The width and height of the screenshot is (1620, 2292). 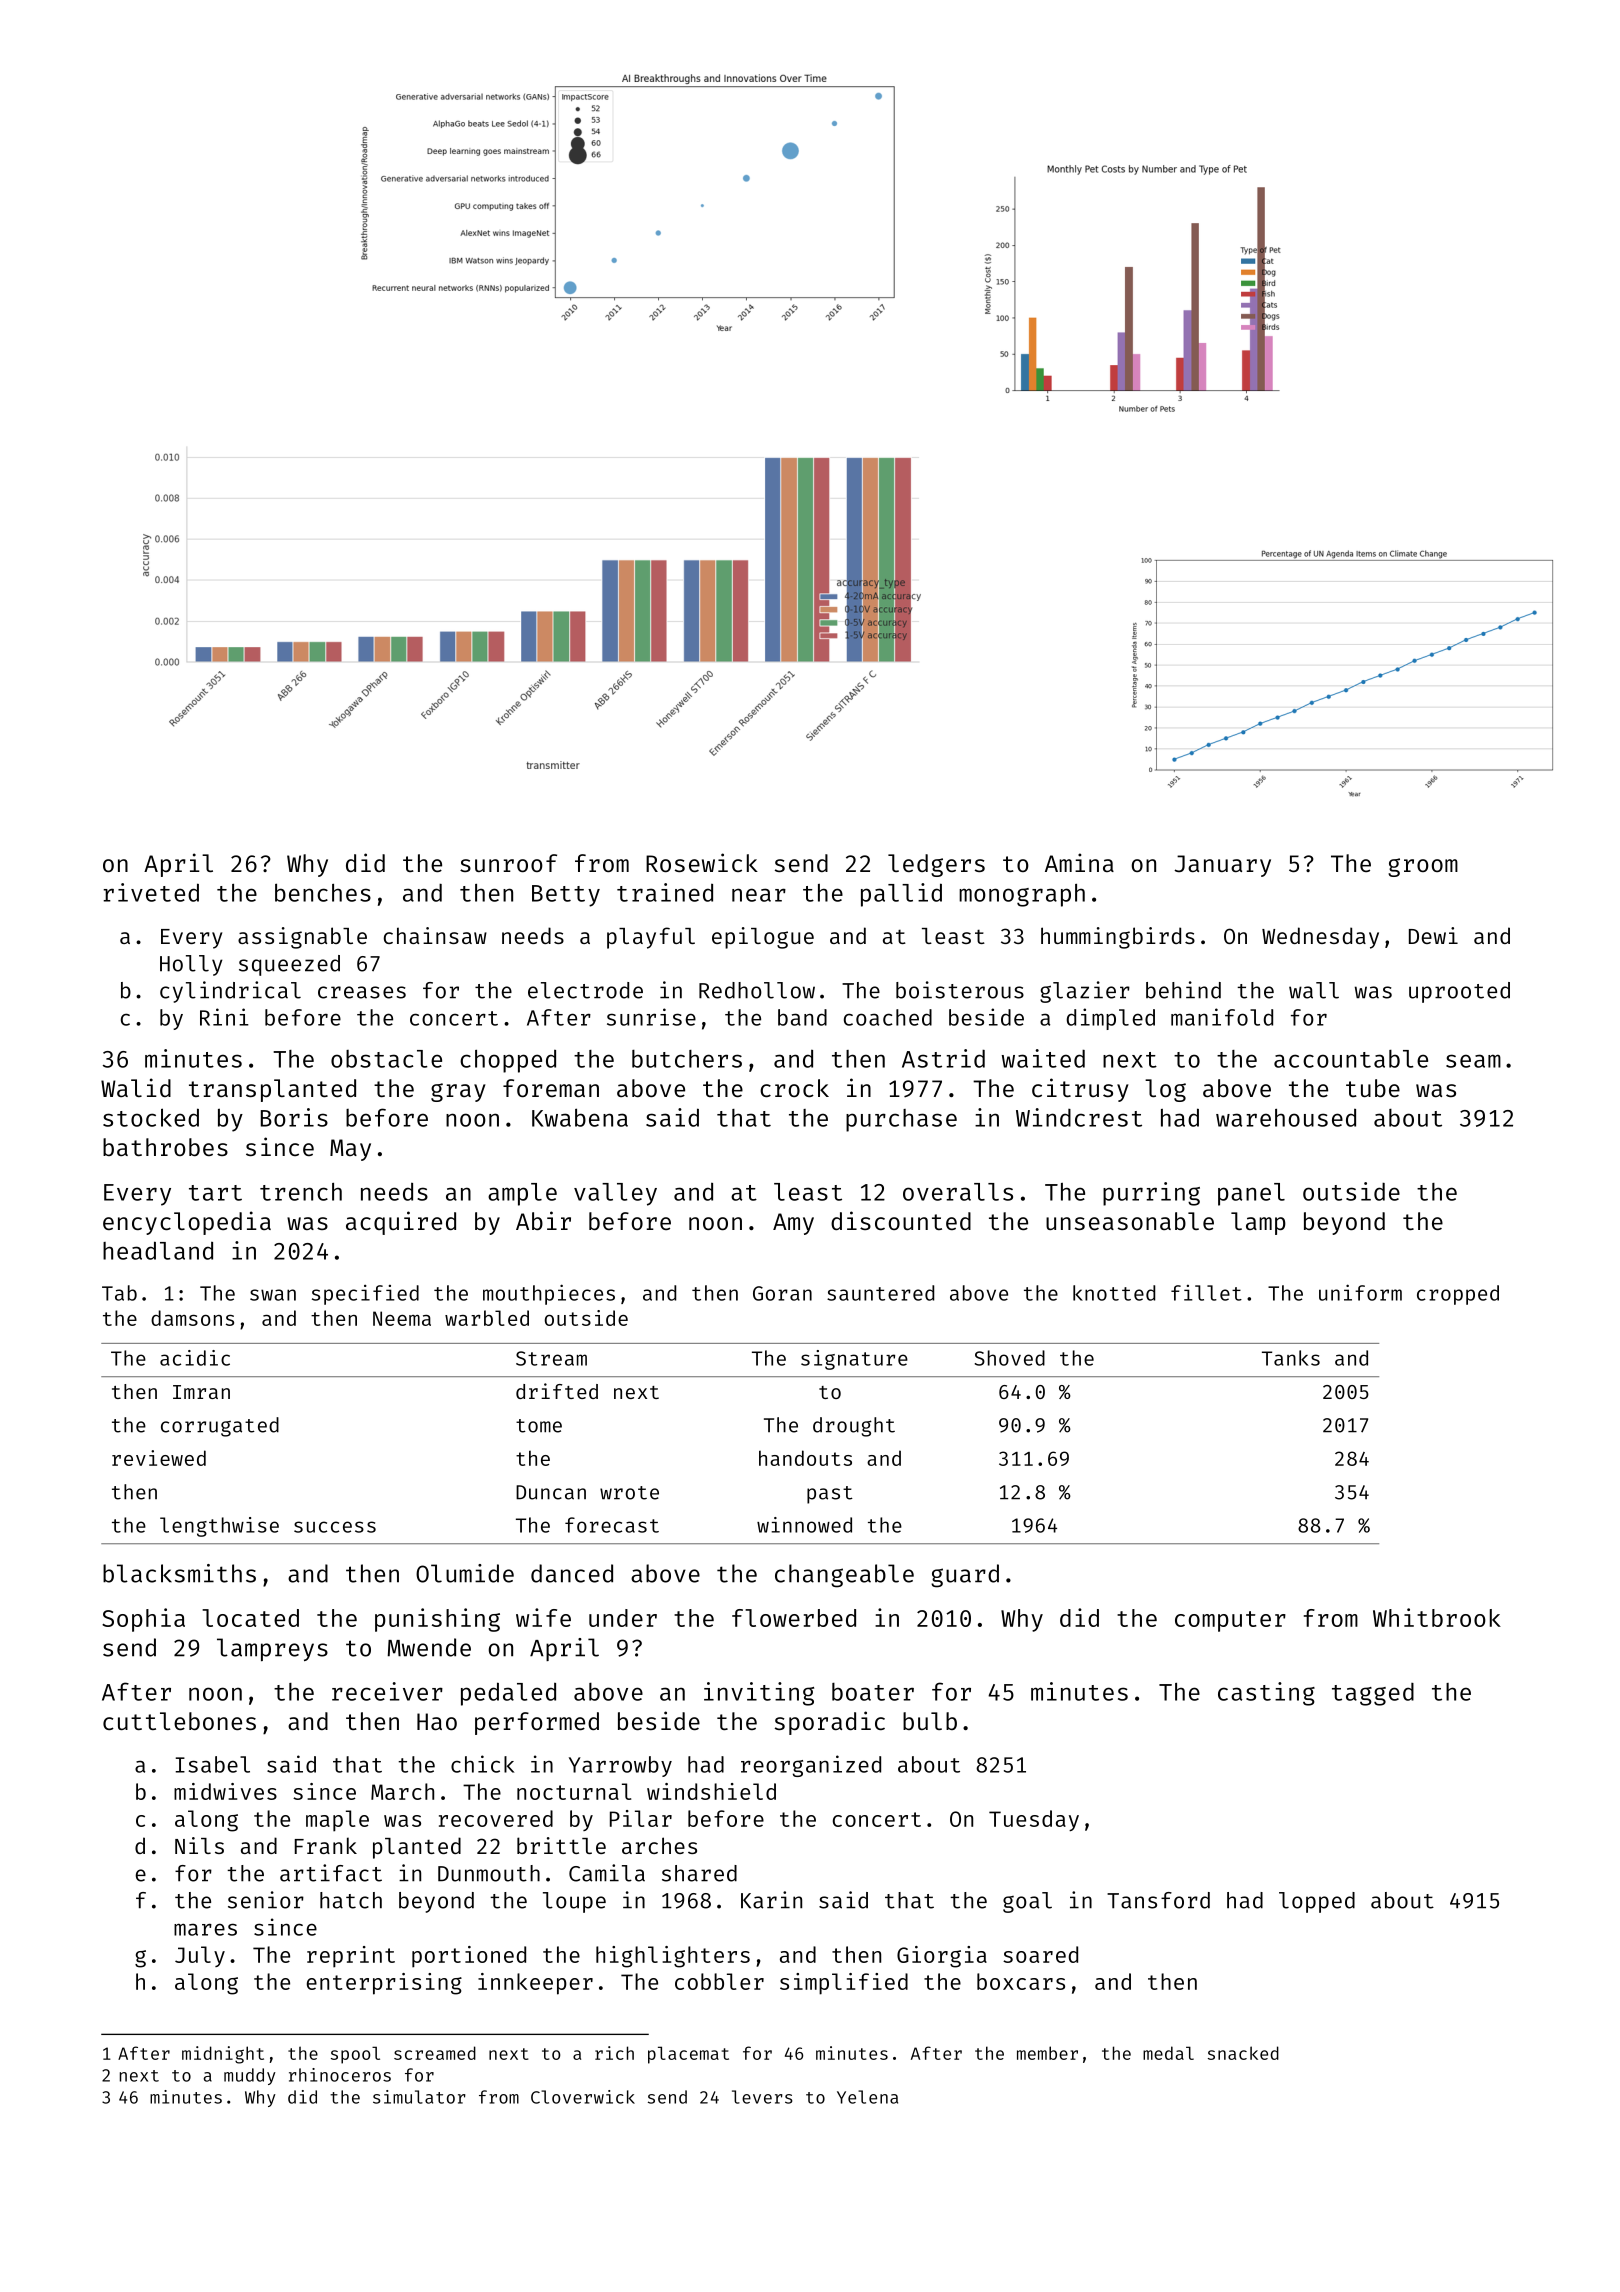 What do you see at coordinates (936, 865) in the screenshot?
I see `ledgers` at bounding box center [936, 865].
